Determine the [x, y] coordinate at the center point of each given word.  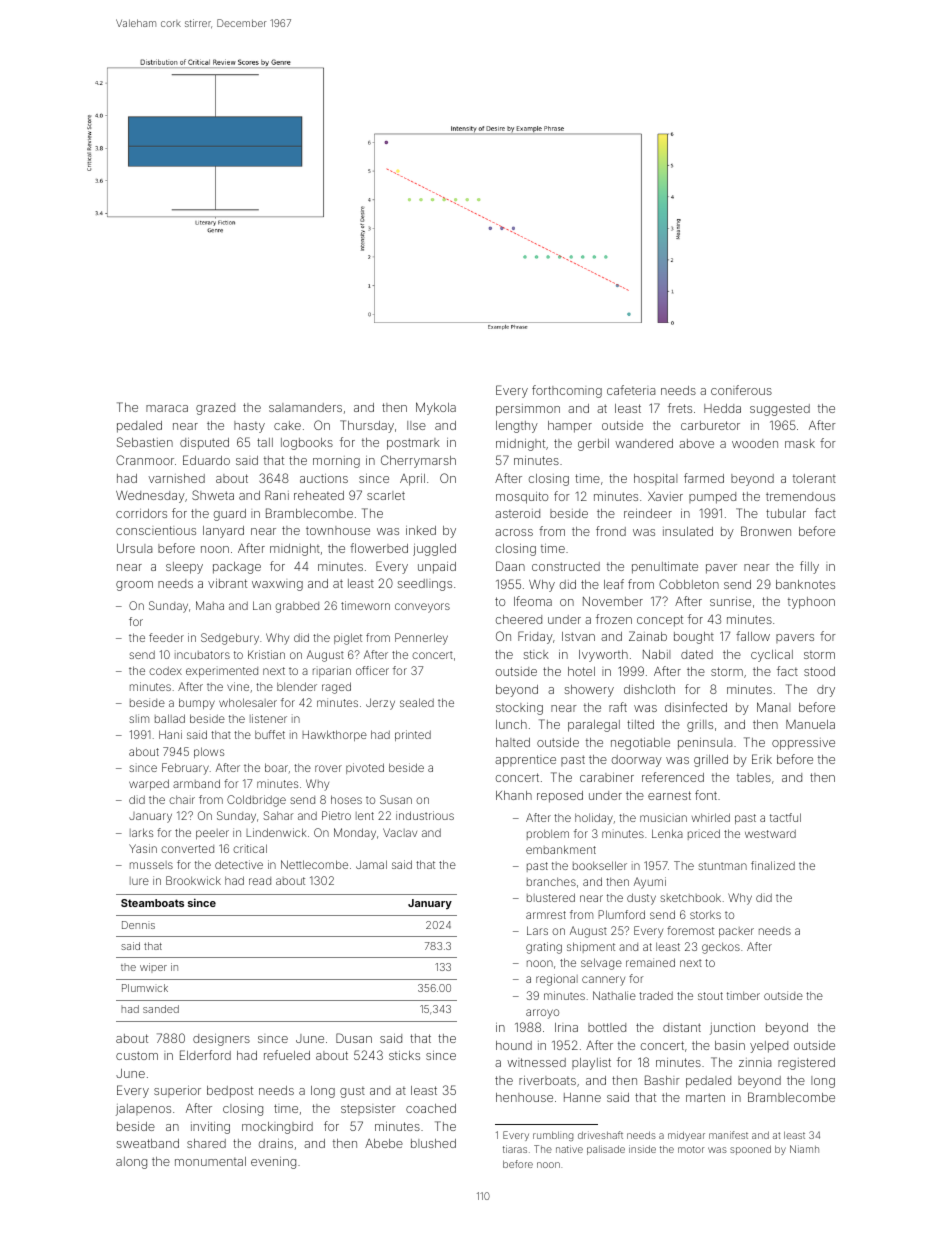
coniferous [741, 390]
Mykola [436, 408]
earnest [669, 795]
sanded [161, 1009]
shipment [591, 947]
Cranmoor [145, 460]
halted [513, 742]
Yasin [143, 848]
